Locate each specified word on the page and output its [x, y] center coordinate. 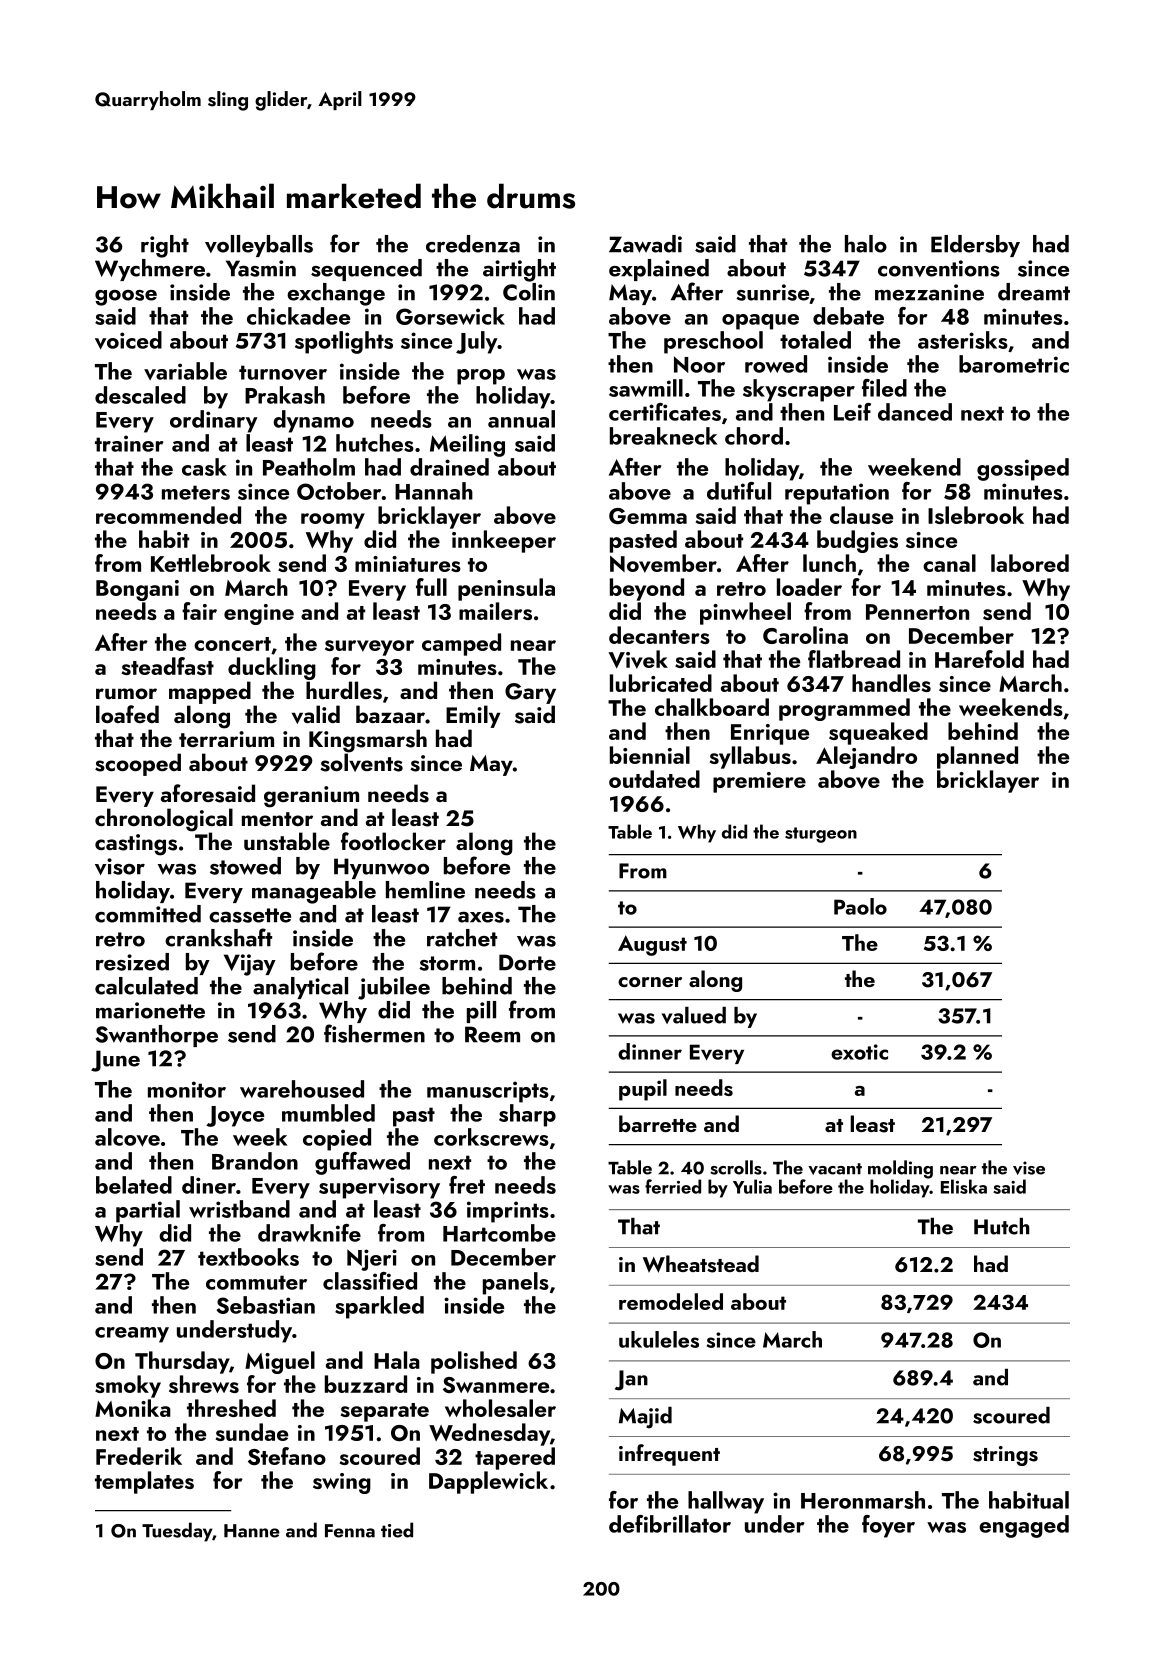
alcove [127, 1137]
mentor [277, 819]
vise [1029, 1168]
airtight [519, 270]
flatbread [854, 659]
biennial [650, 755]
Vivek [638, 659]
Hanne [252, 1531]
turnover [283, 373]
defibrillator [670, 1524]
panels [516, 1283]
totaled [815, 340]
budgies [857, 541]
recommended [168, 515]
